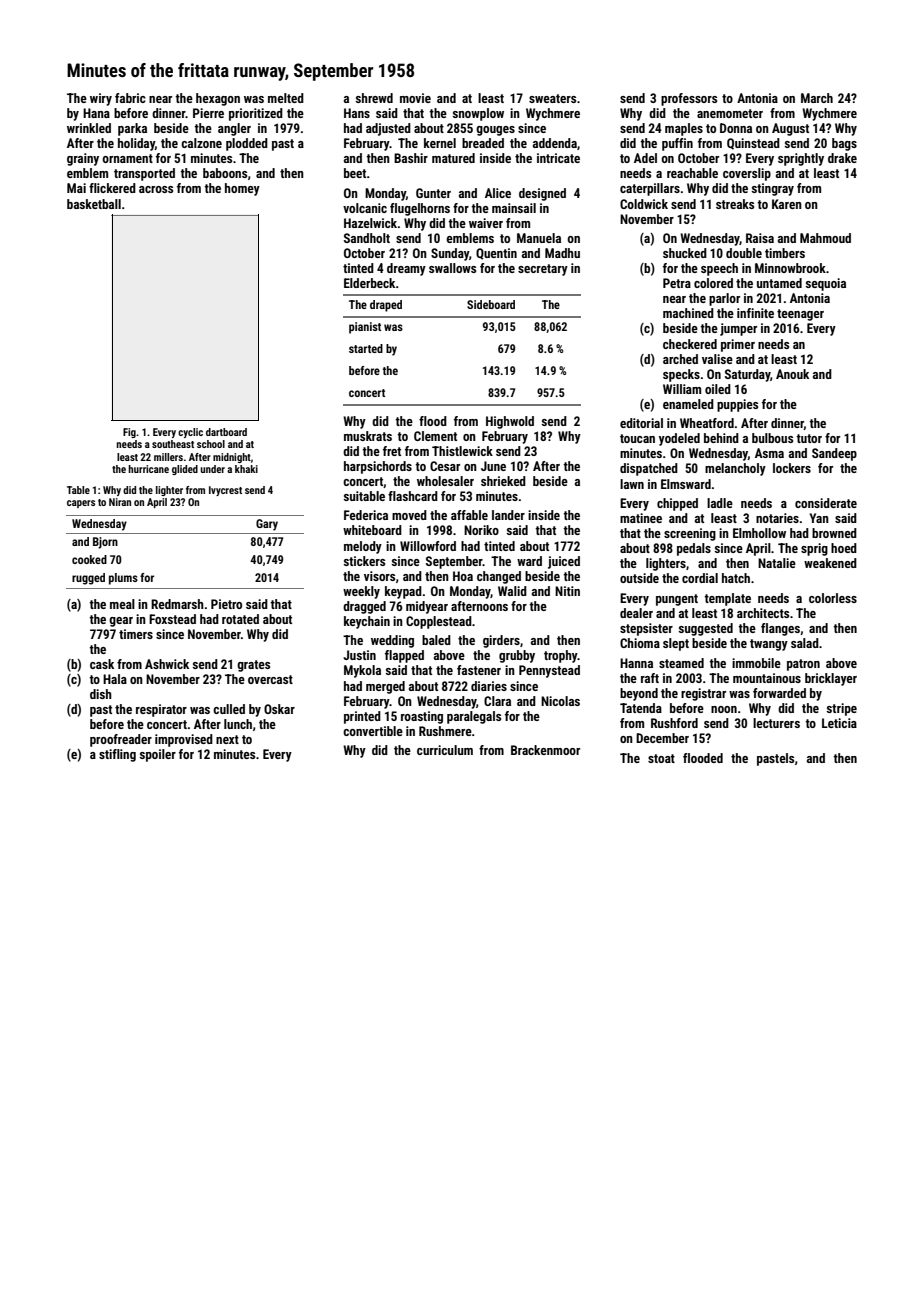  Describe the element at coordinates (463, 576) in the document. I see `Hoa` at that location.
